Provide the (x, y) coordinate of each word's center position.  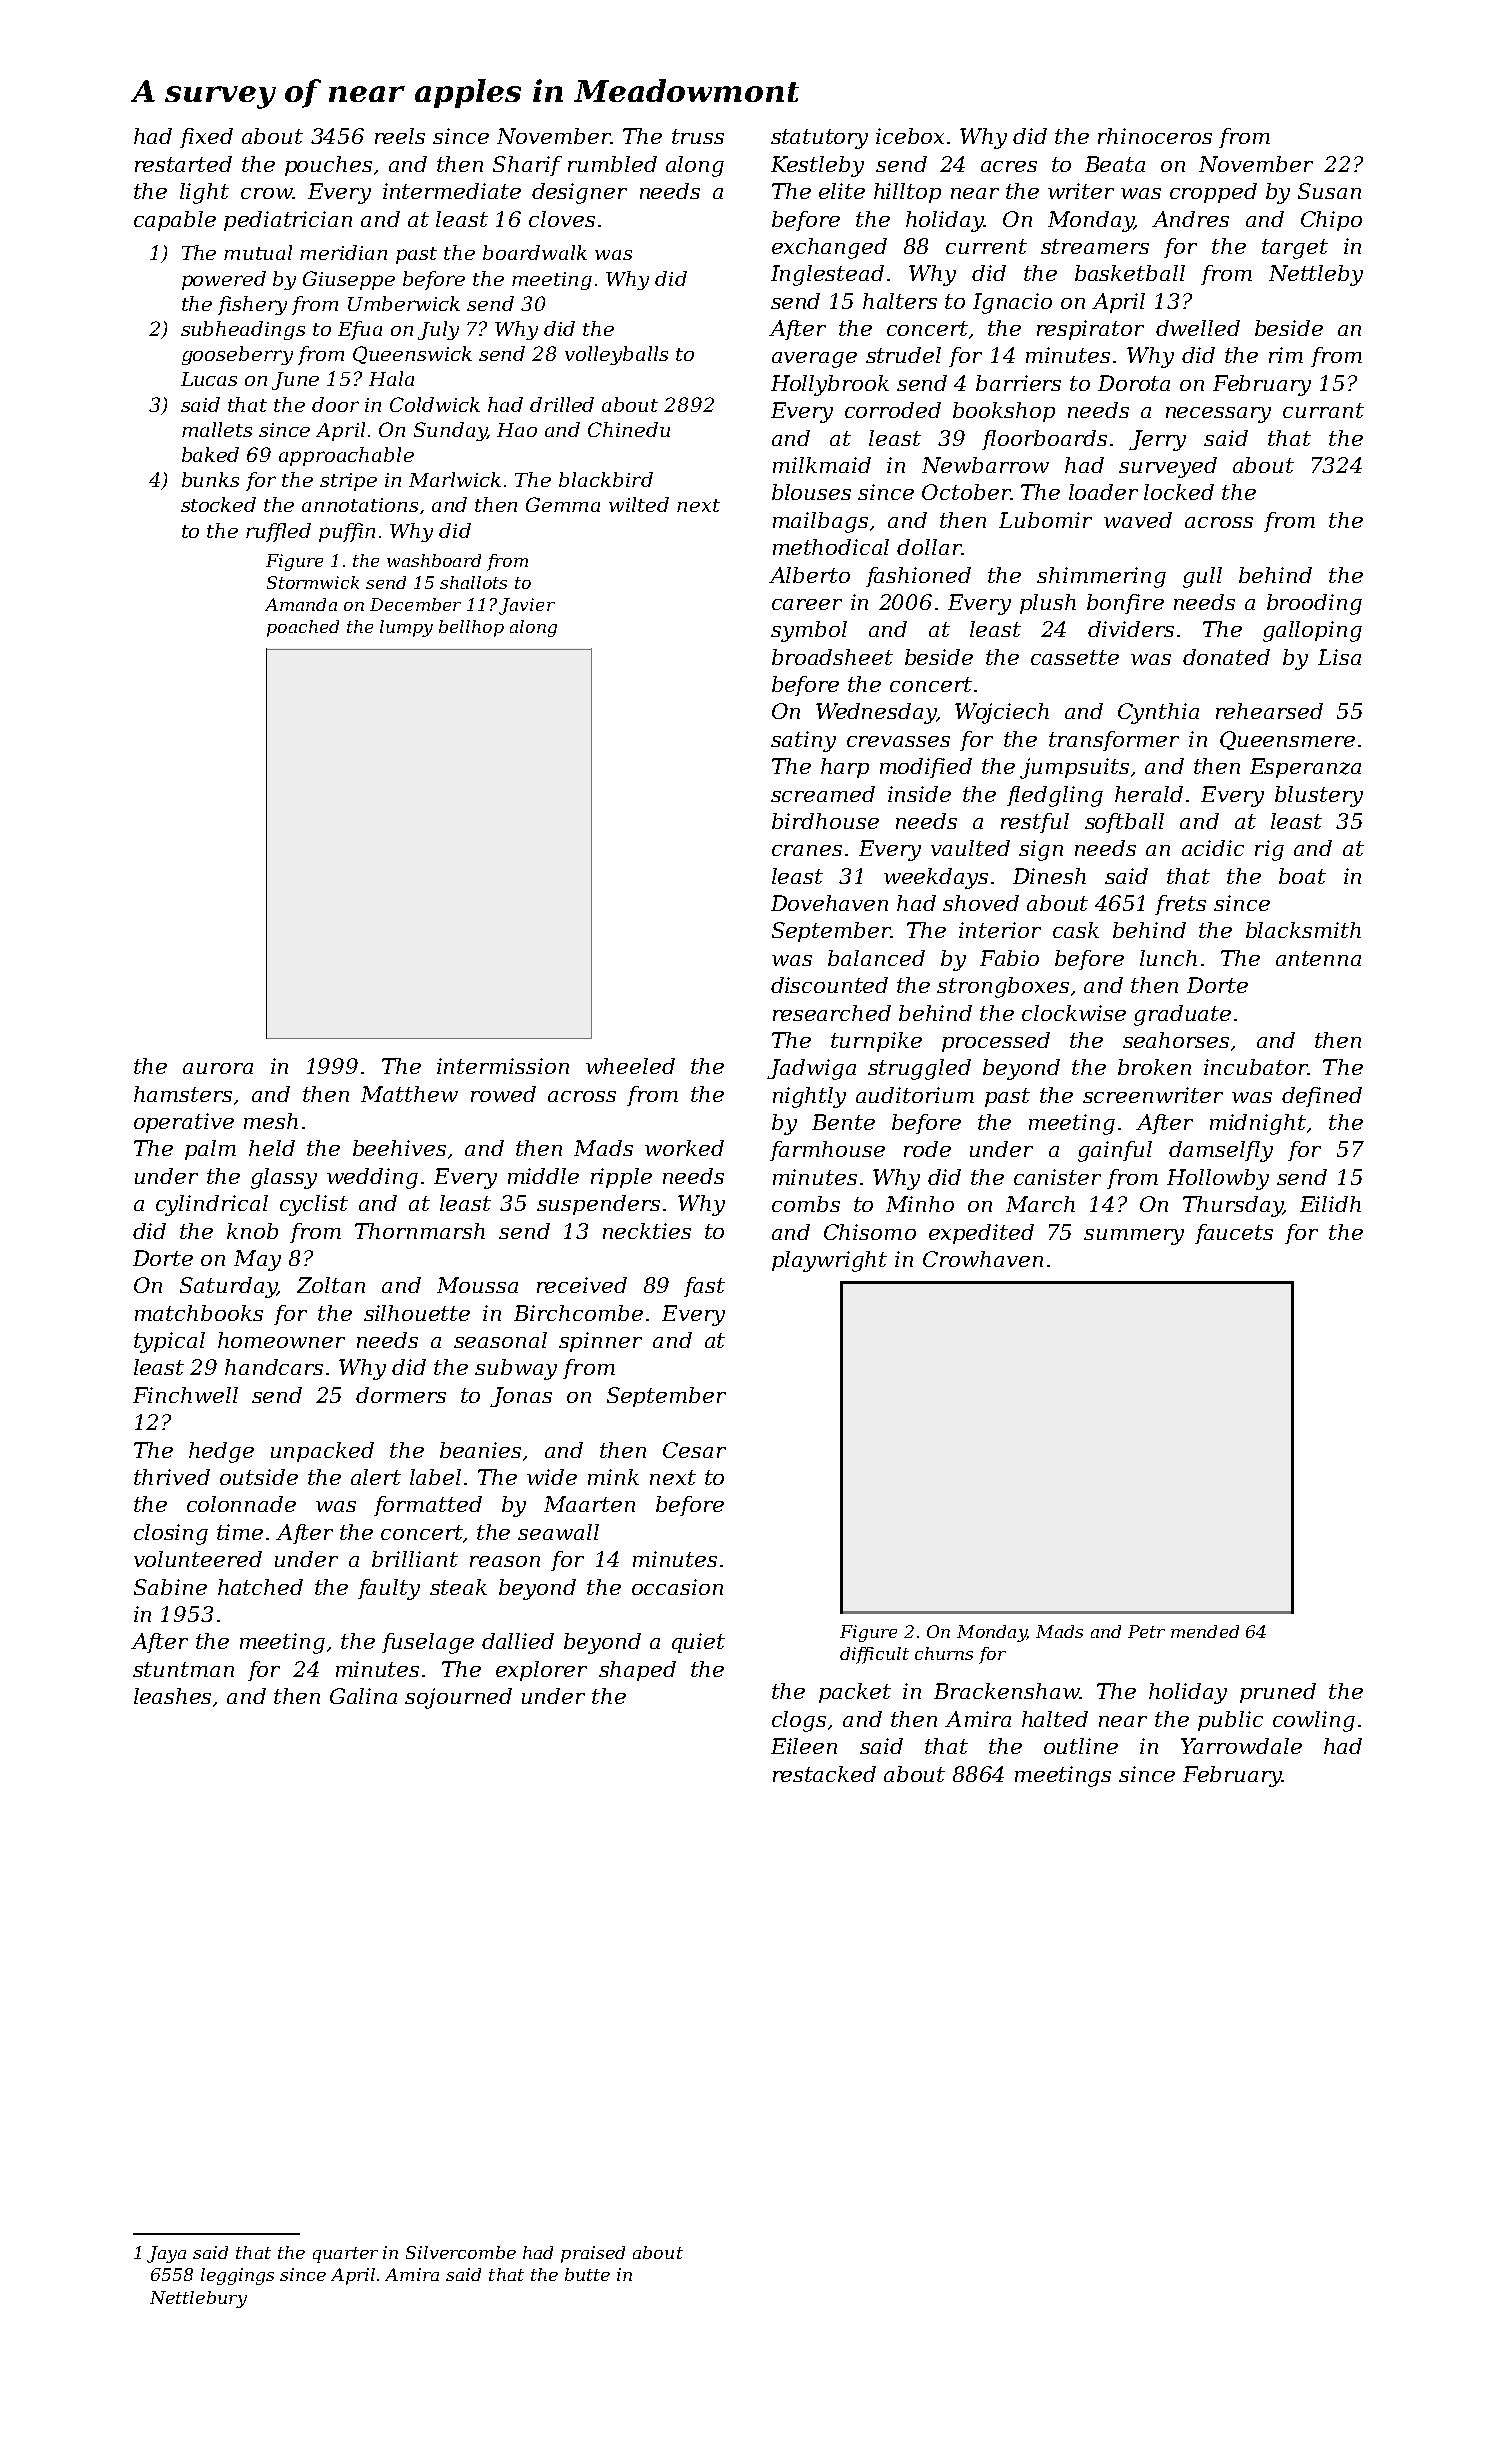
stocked (218, 504)
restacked (824, 1774)
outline (1081, 1746)
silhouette (417, 1313)
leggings (237, 2276)
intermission (503, 1066)
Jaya (166, 2254)
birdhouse (825, 821)
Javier (527, 606)
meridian (343, 252)
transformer (1114, 741)
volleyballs (616, 355)
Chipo (1331, 221)
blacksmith (1303, 930)
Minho (920, 1204)
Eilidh (1330, 1204)
